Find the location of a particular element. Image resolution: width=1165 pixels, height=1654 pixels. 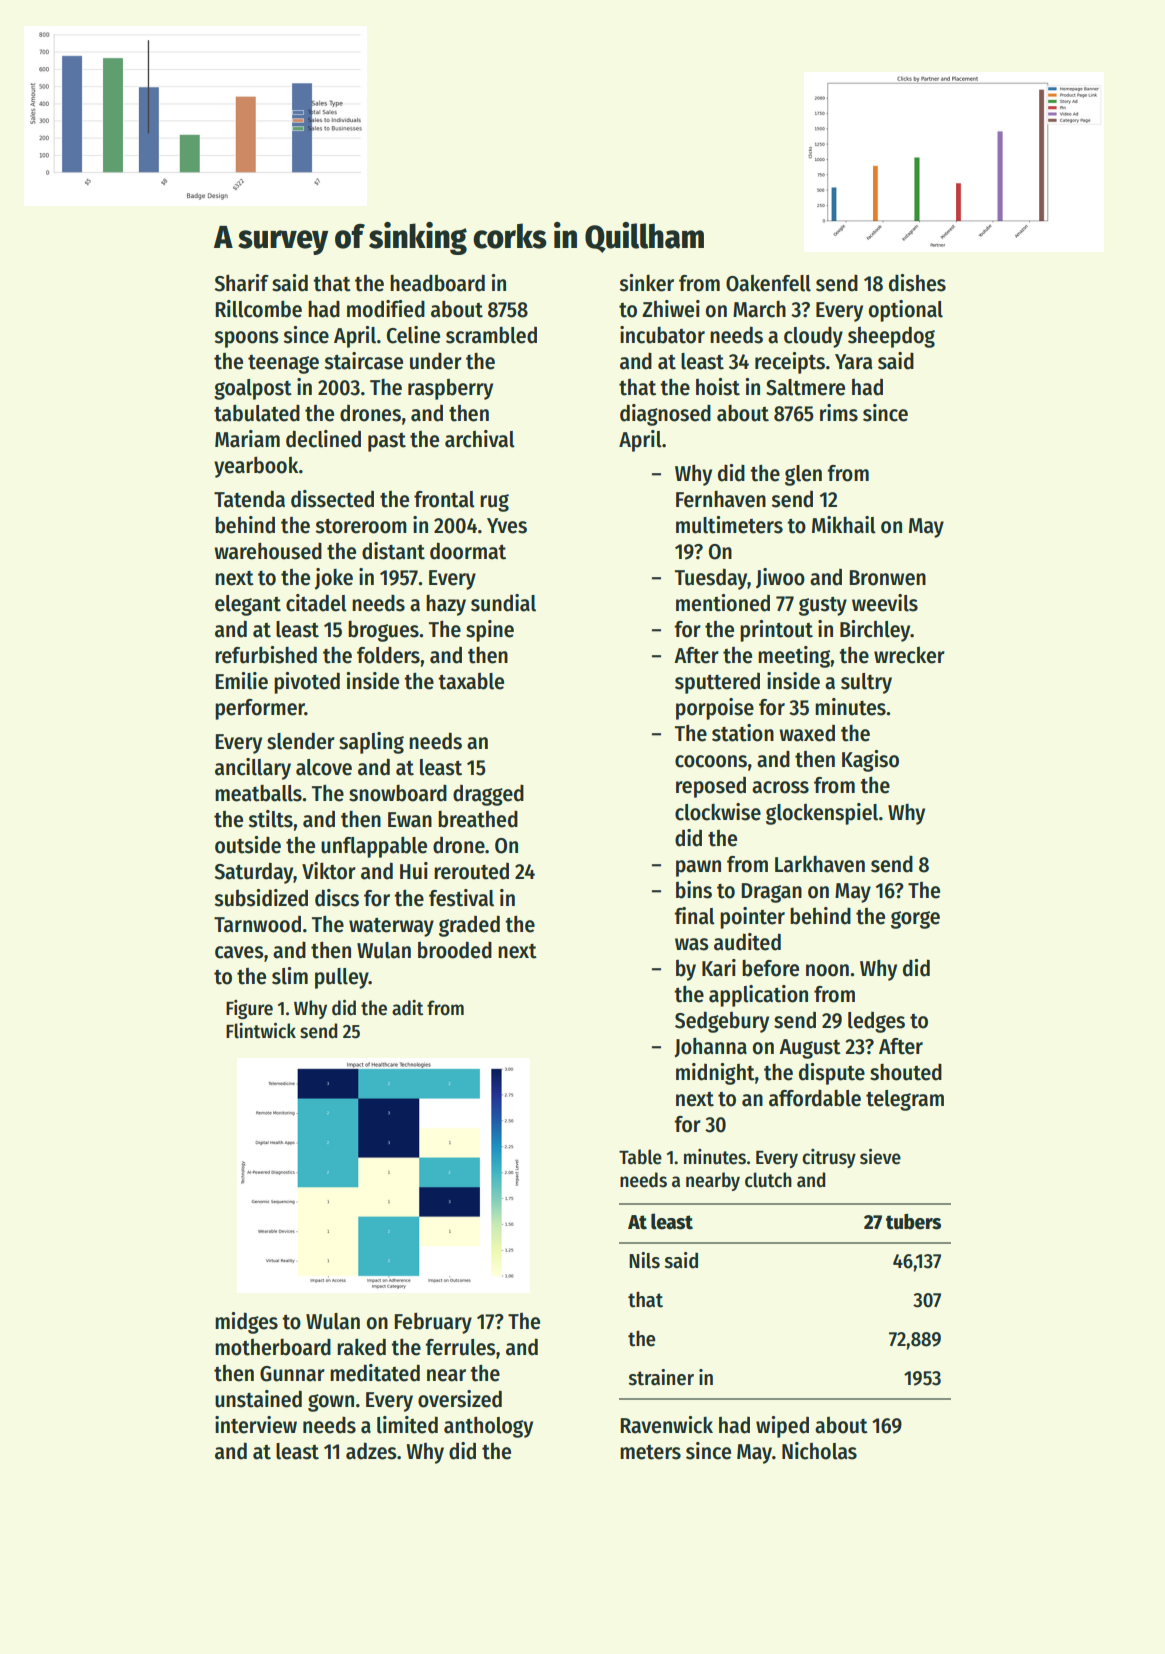

wiped is located at coordinates (782, 1427).
